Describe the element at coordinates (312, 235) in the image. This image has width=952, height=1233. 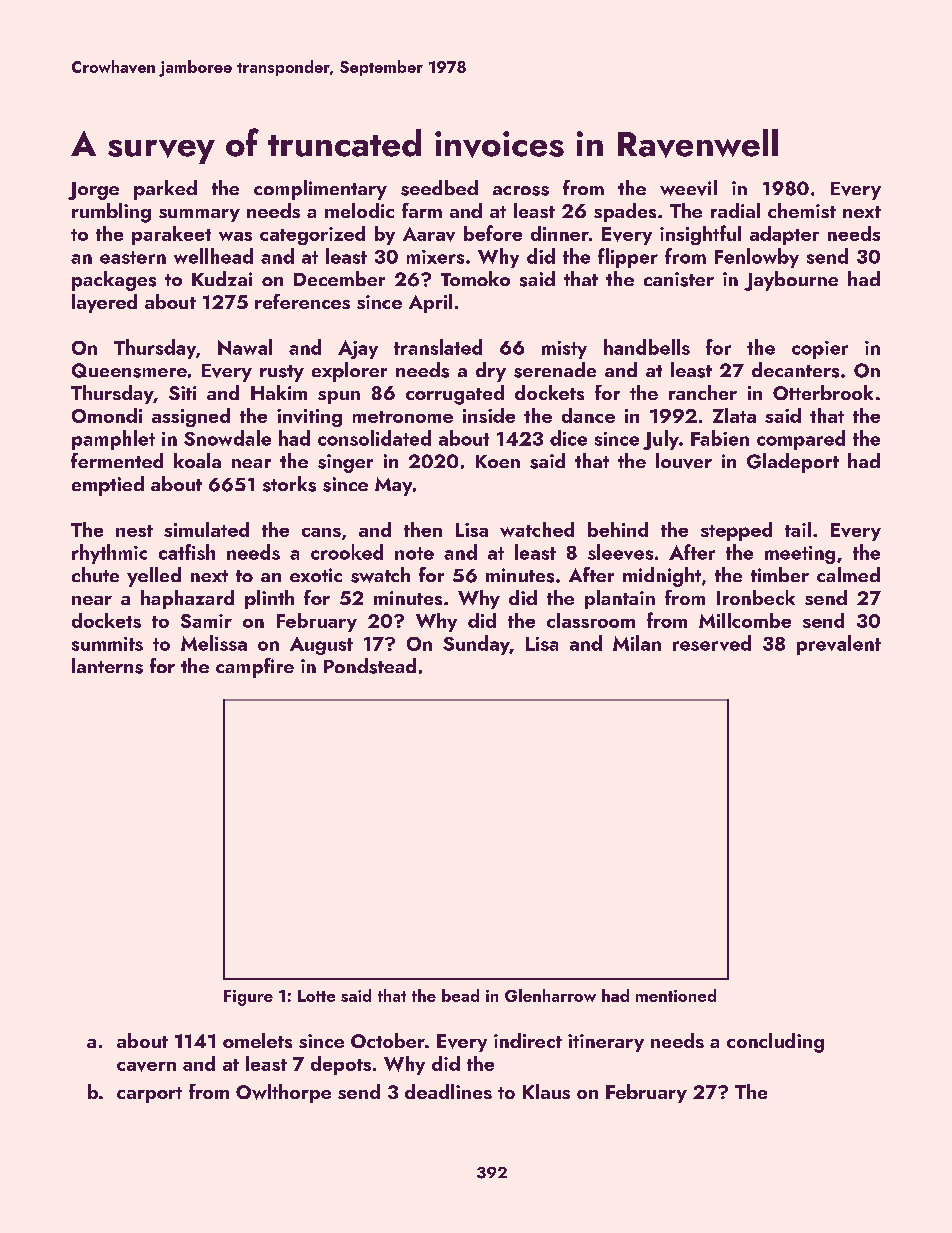
I see `categorized` at that location.
